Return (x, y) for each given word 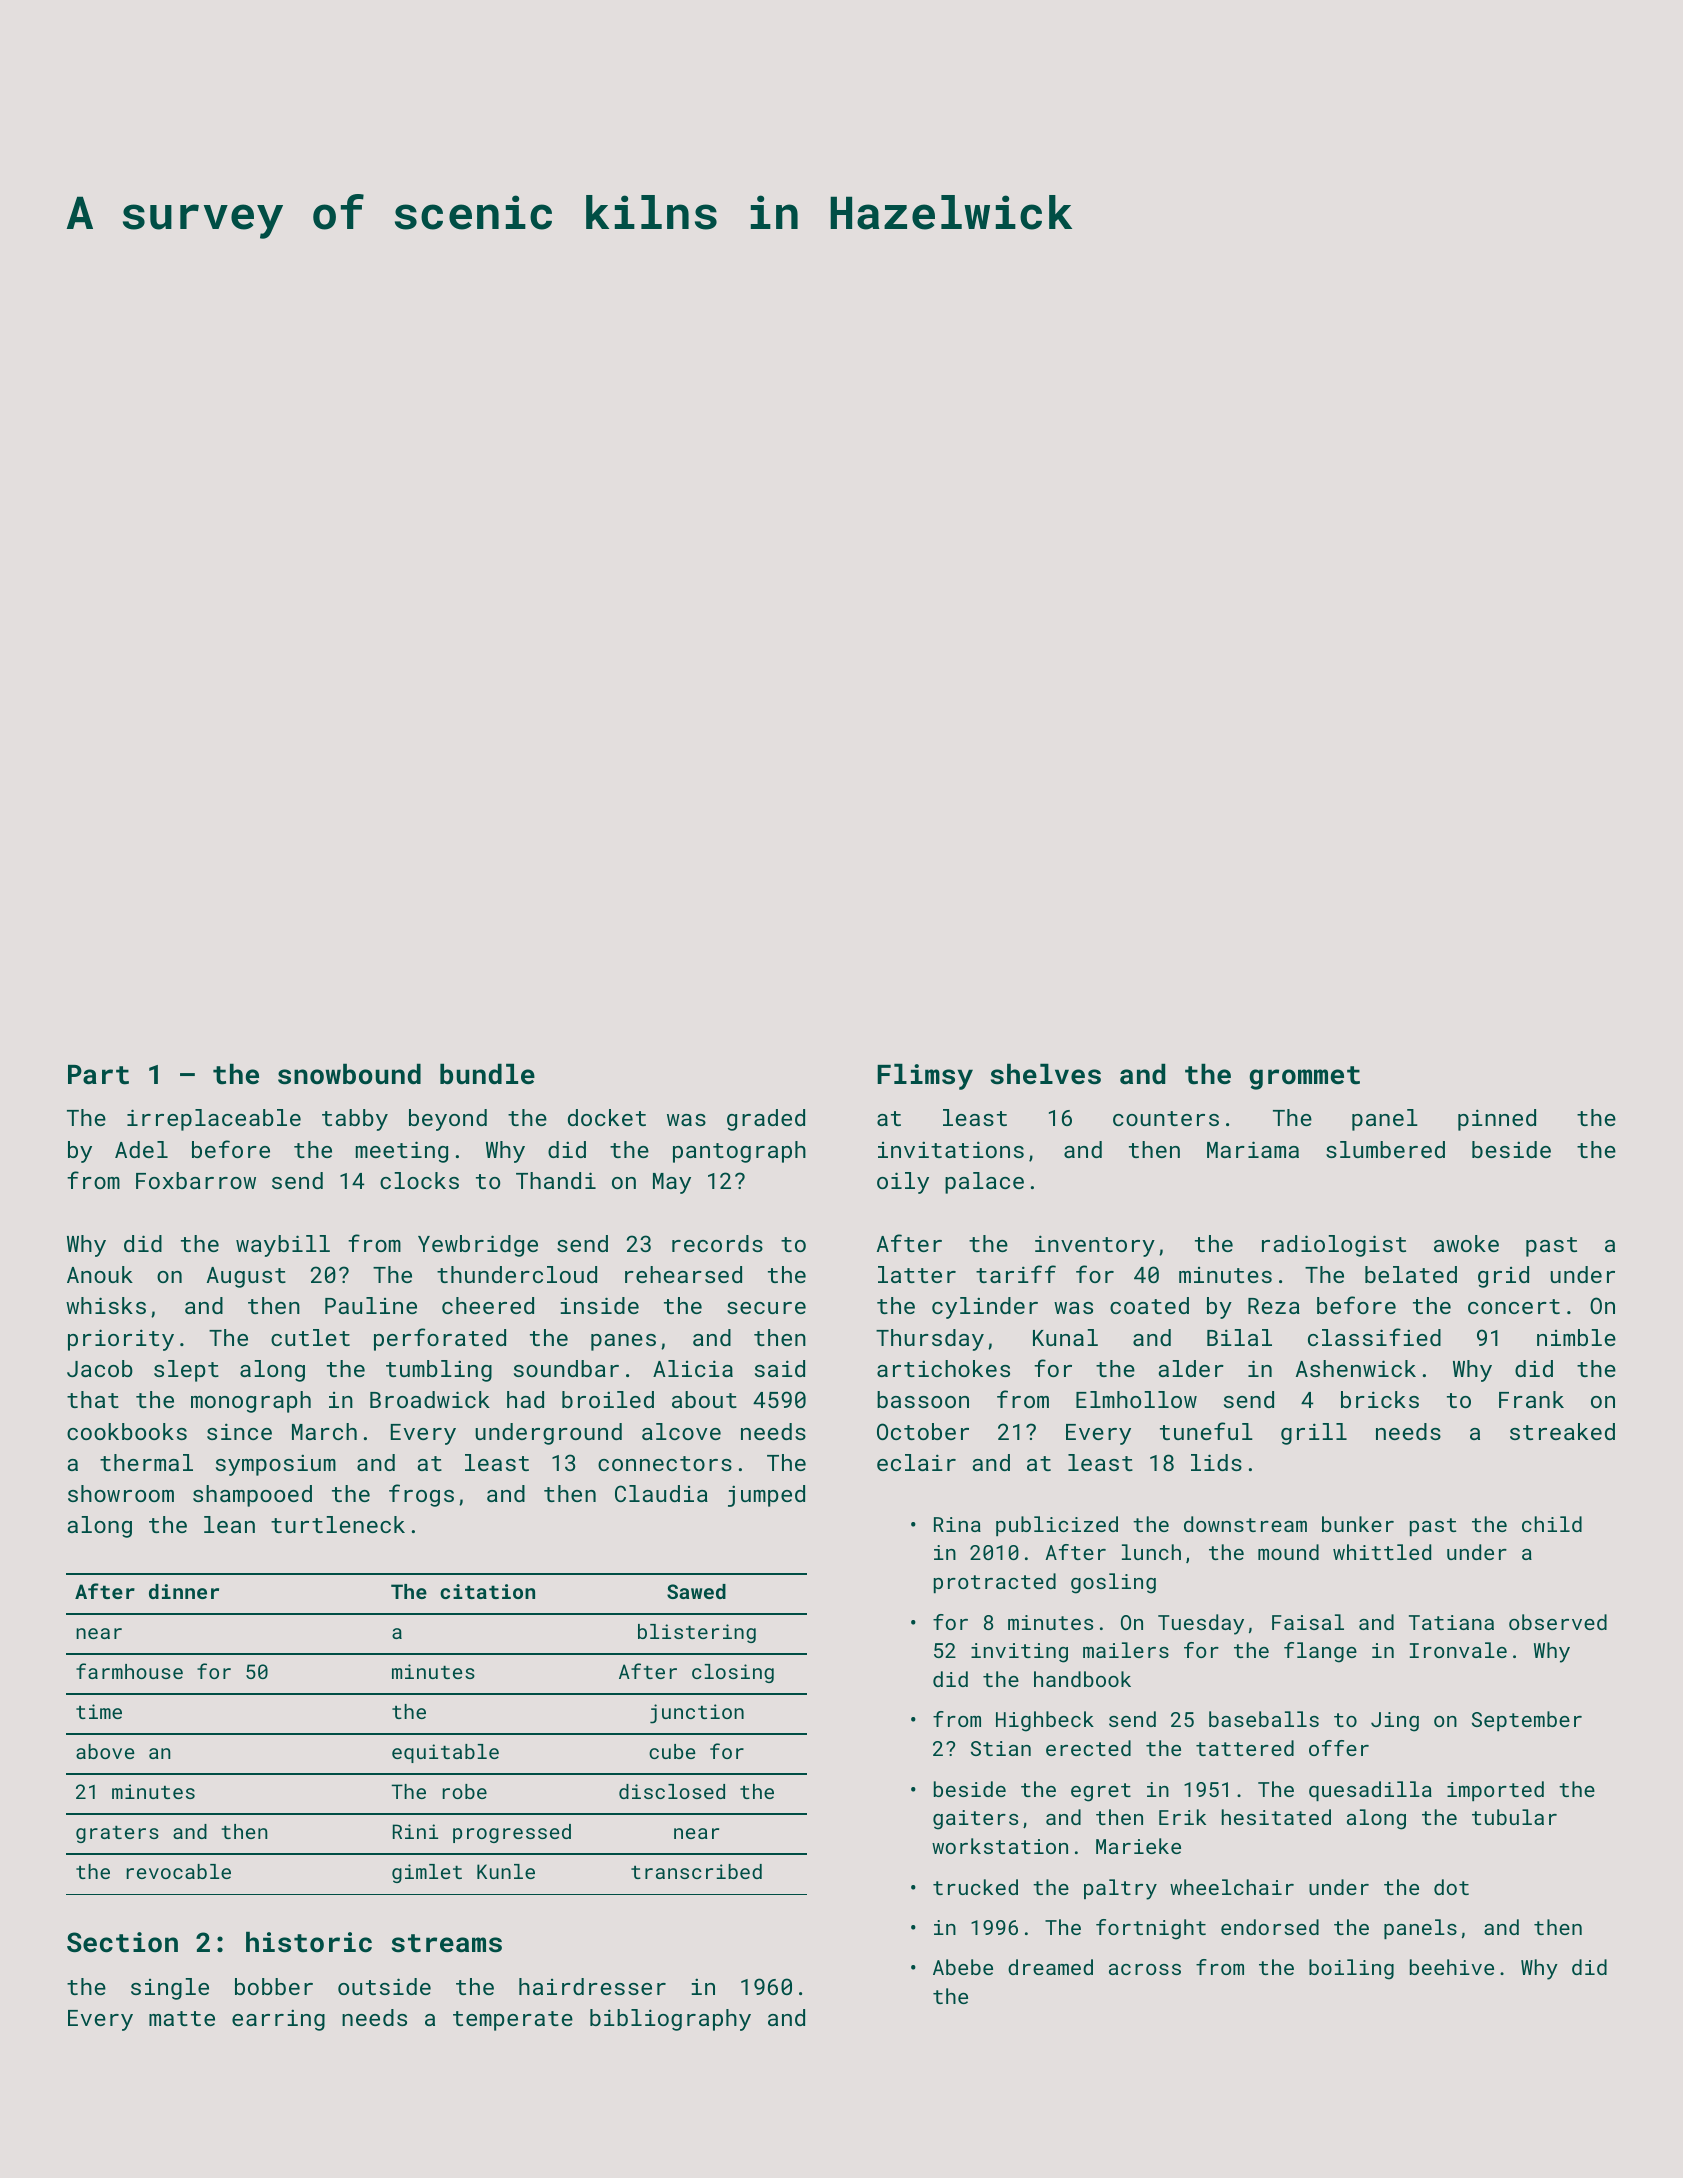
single (170, 1989)
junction (697, 1714)
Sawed (696, 1591)
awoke (1466, 1243)
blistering (697, 1633)
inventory (1095, 1246)
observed (1558, 1622)
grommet (1304, 1078)
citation (487, 1591)
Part (98, 1075)
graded (766, 1120)
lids (1216, 1462)
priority (121, 1340)
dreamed (1050, 1967)
